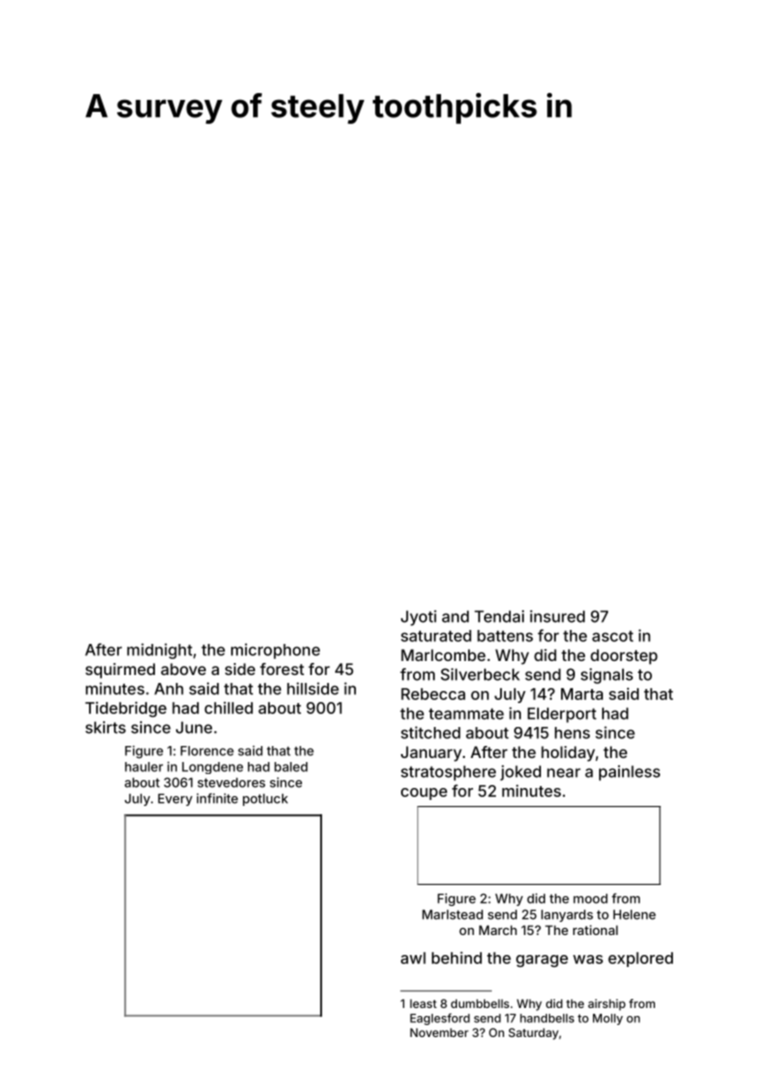 The height and width of the screenshot is (1081, 762). What do you see at coordinates (433, 694) in the screenshot?
I see `Rebecca` at bounding box center [433, 694].
